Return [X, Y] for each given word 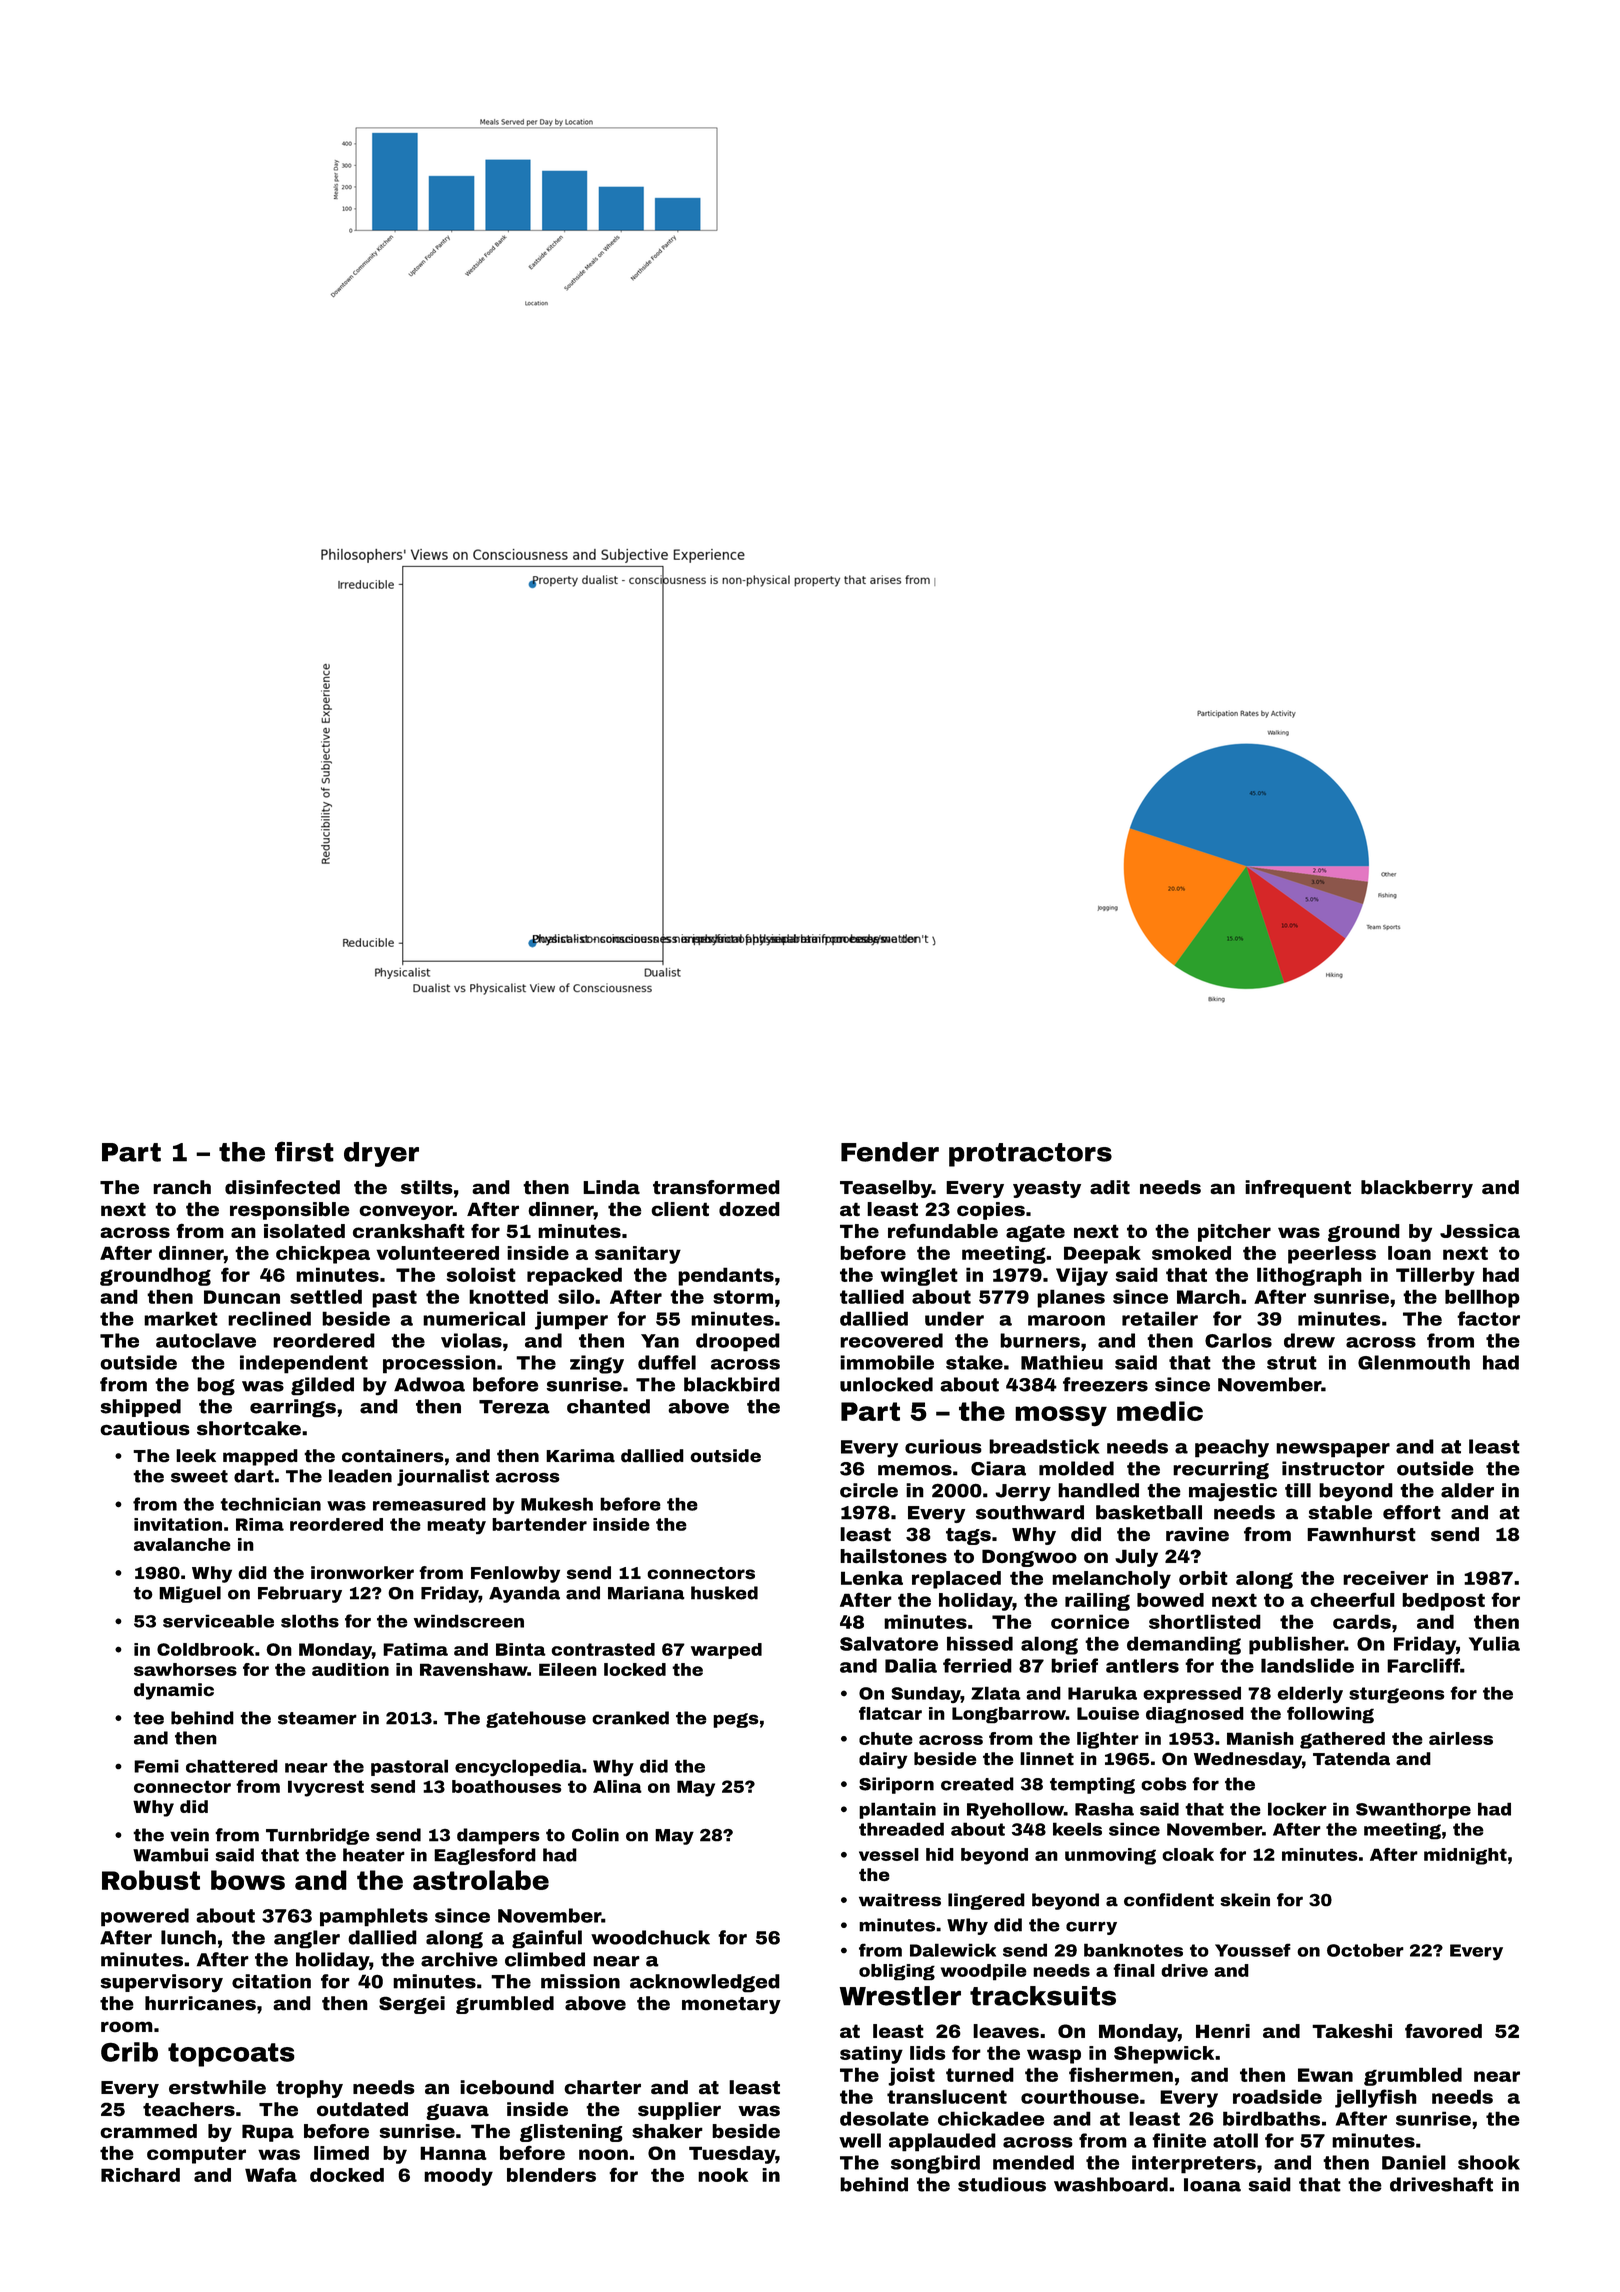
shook [1489, 2162]
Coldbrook [205, 1649]
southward [1030, 1512]
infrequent [1298, 1189]
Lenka [872, 1578]
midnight [1465, 1856]
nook [723, 2175]
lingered [986, 1901]
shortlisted [1205, 1621]
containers [393, 1456]
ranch [182, 1187]
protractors [1030, 1155]
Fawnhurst [1361, 1534]
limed [341, 2153]
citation [271, 1981]
